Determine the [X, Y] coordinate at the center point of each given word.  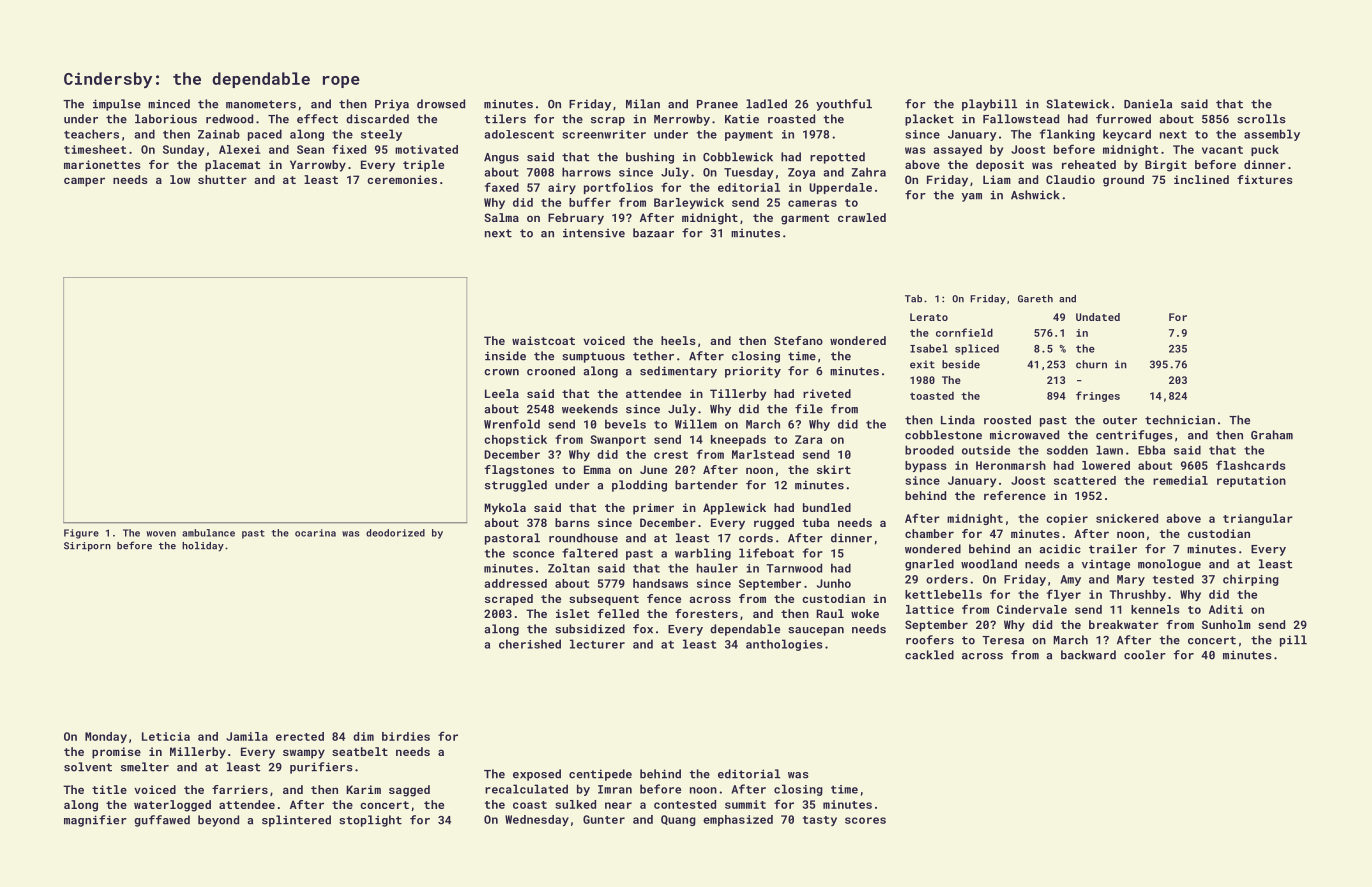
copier [1067, 519]
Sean [310, 149]
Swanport [618, 440]
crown [501, 372]
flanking [1067, 135]
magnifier [95, 821]
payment [749, 136]
